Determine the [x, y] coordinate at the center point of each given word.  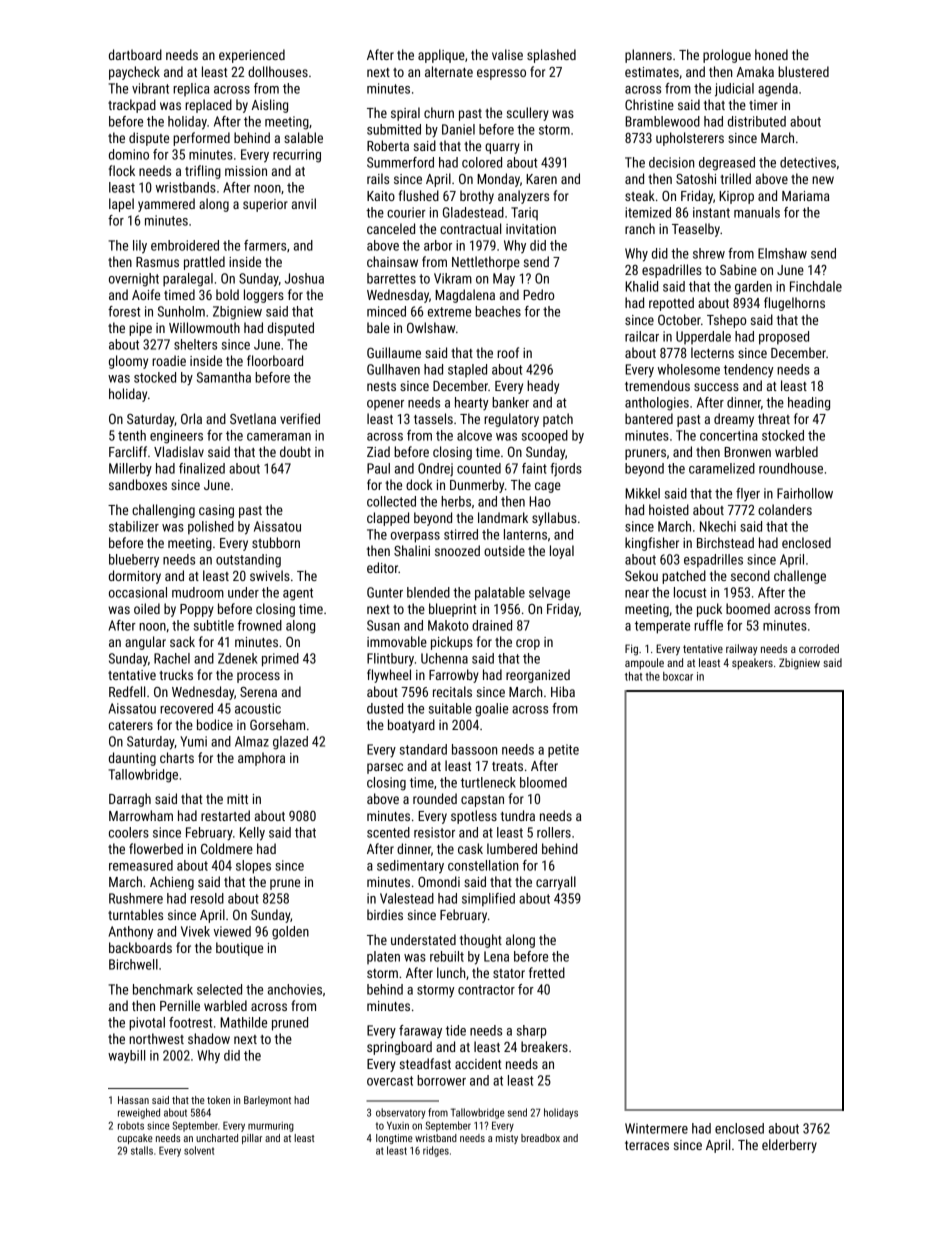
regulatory [511, 420]
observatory [401, 1113]
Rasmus [157, 262]
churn [439, 112]
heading [809, 404]
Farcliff [128, 451]
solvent [199, 1150]
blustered [803, 71]
